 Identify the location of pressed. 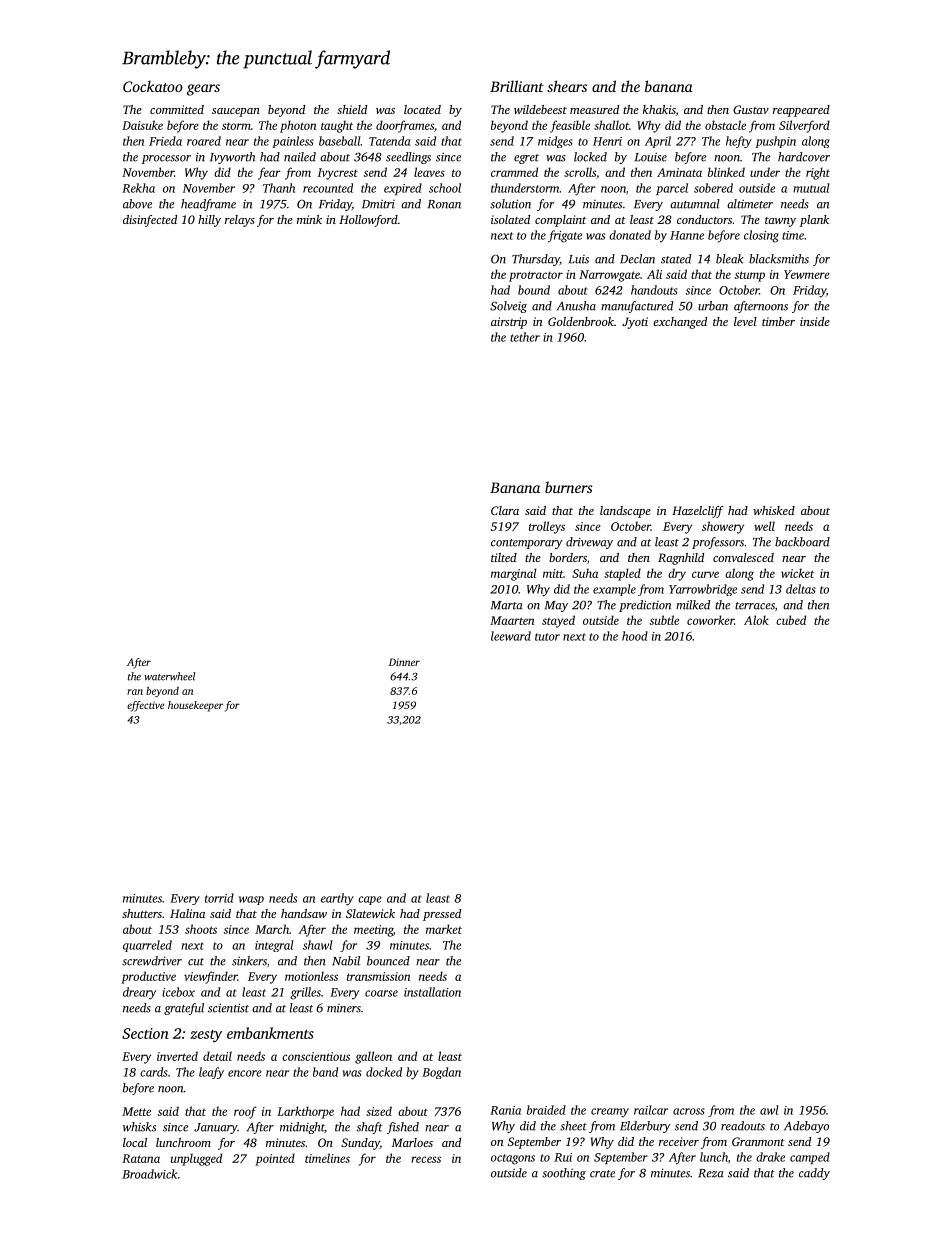
(442, 915).
